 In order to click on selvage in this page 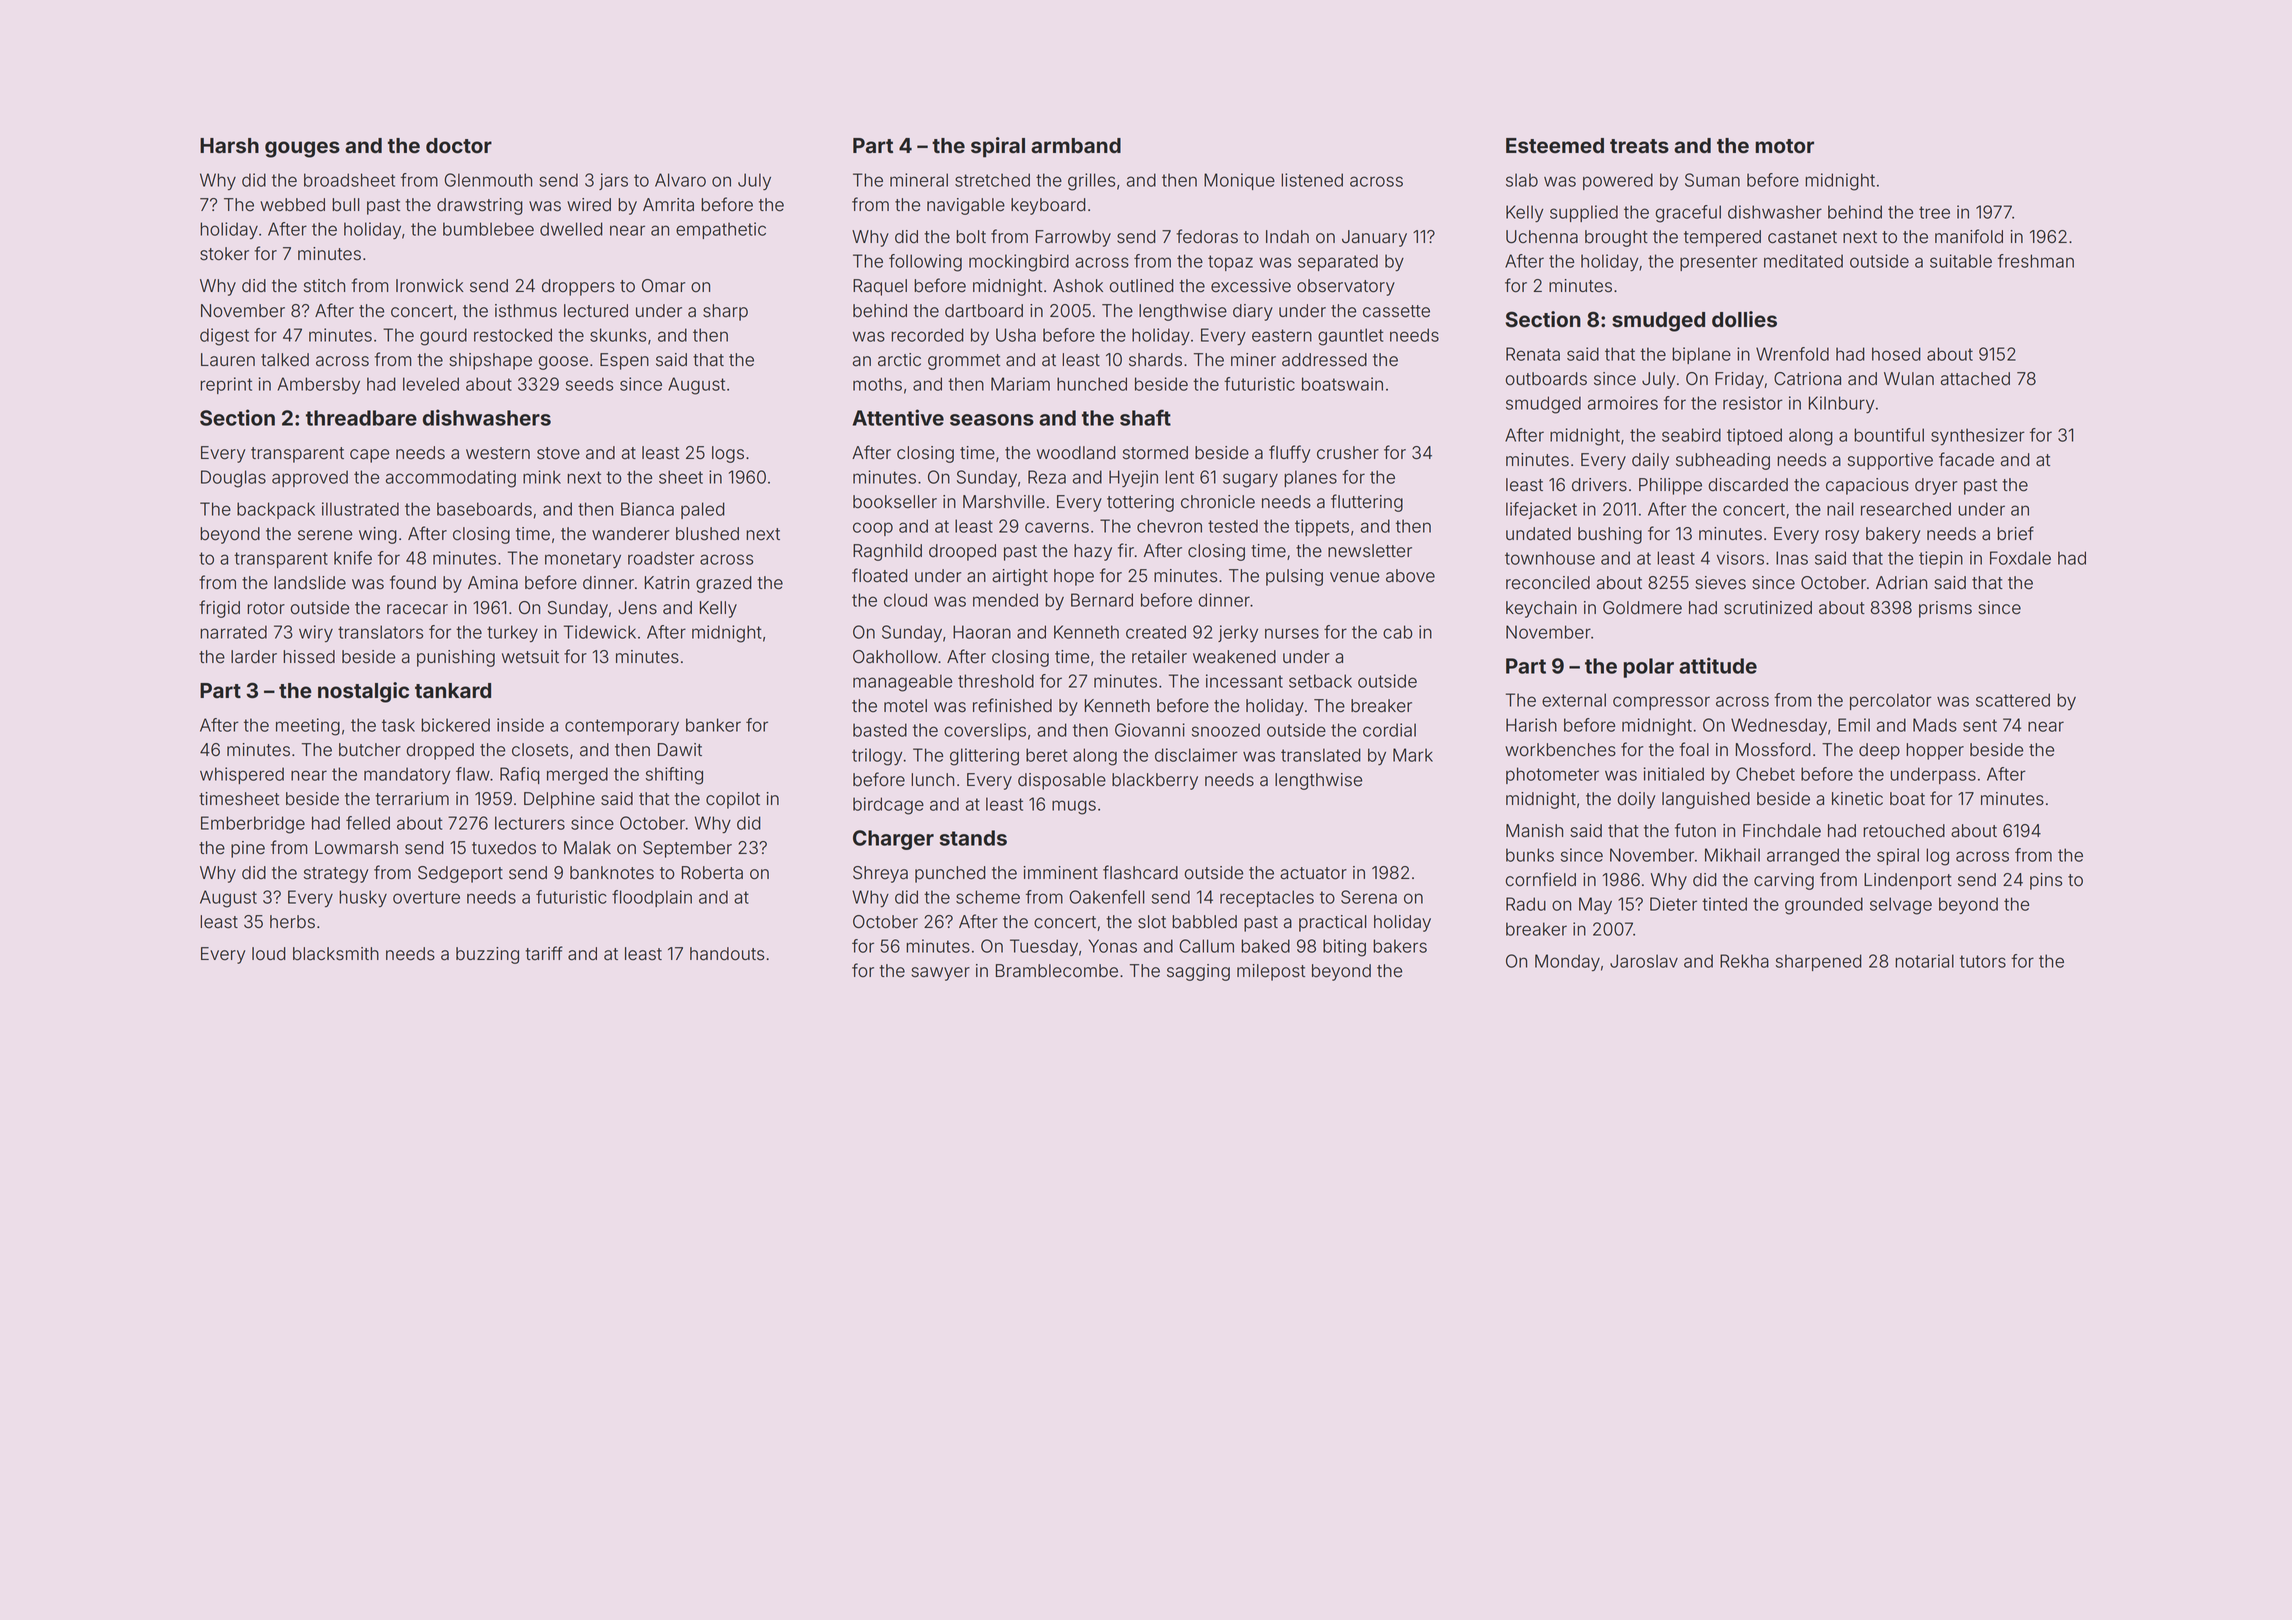, I will do `click(1901, 906)`.
